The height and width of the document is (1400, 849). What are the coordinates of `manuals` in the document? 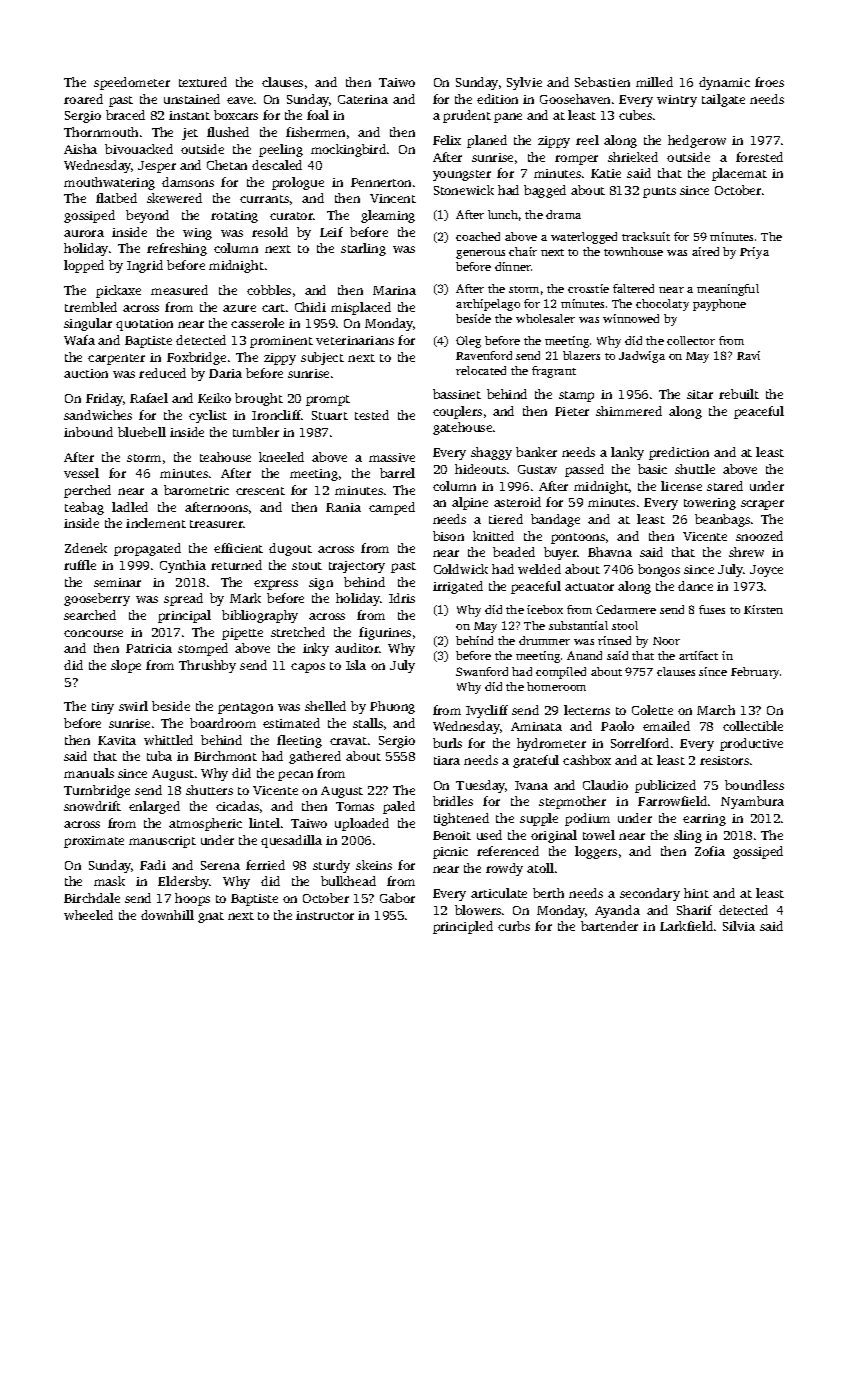 It's located at (89, 773).
